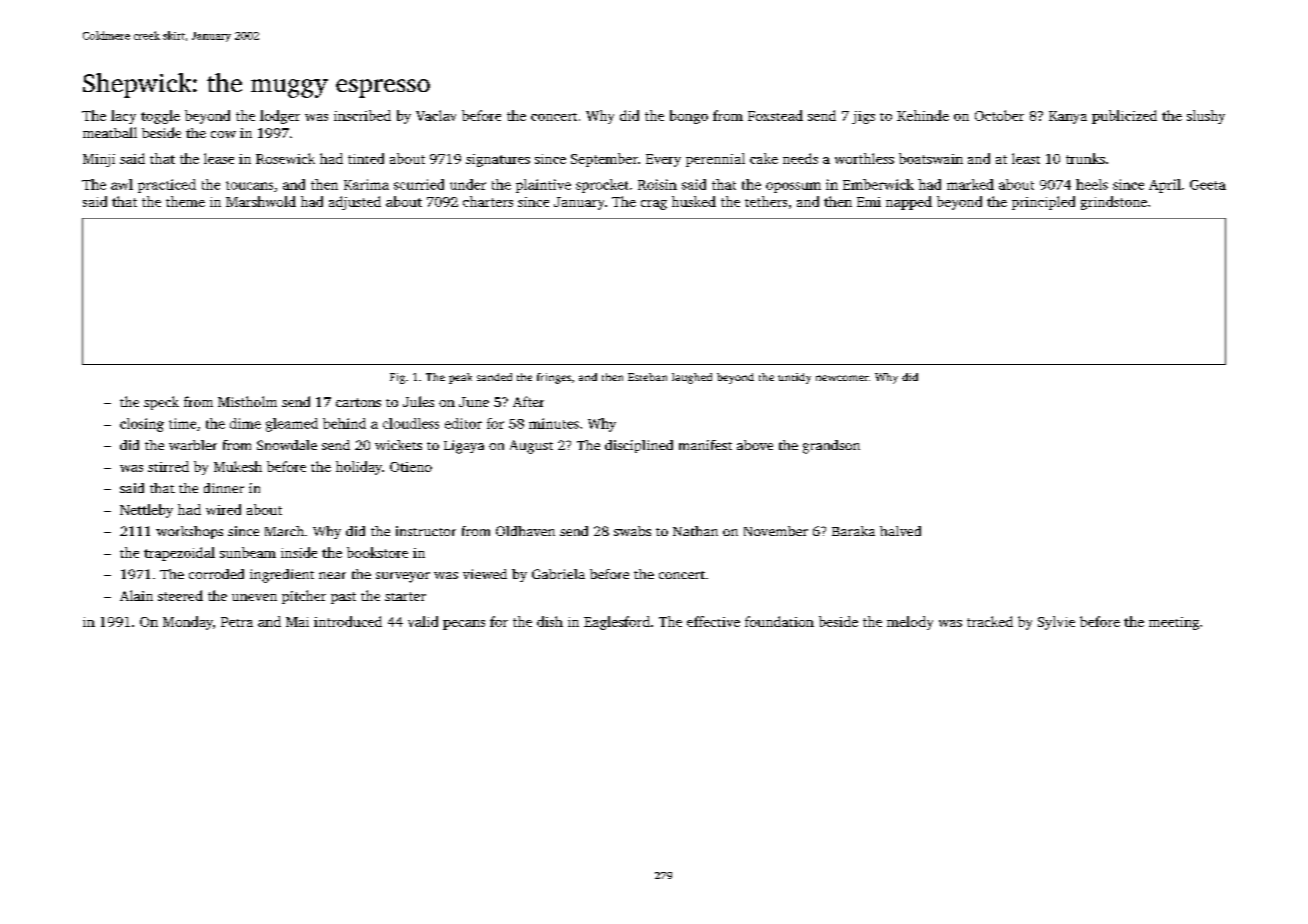  I want to click on Oldhaven, so click(525, 531).
